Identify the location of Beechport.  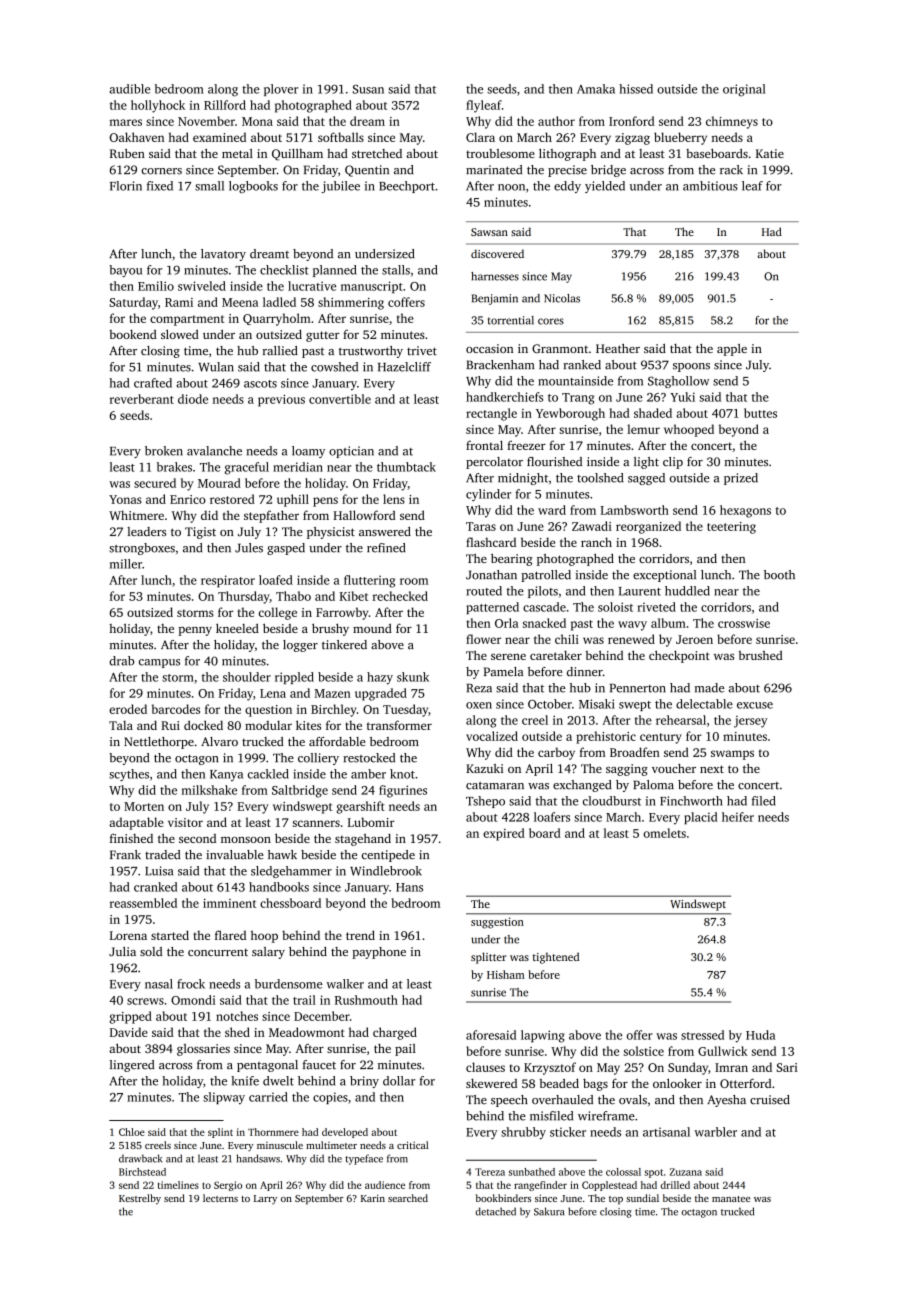
(407, 187).
